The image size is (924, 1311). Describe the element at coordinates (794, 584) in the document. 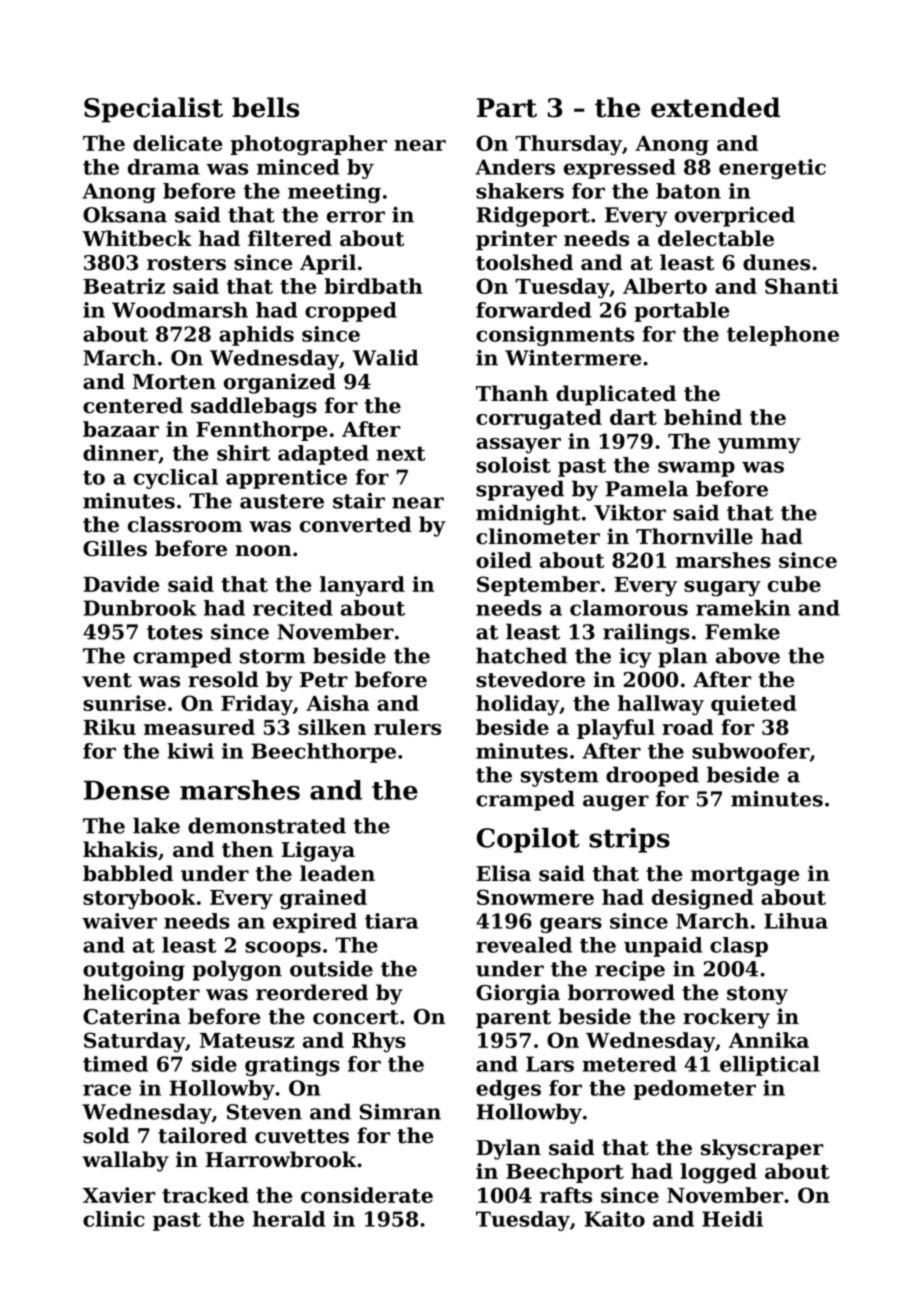

I see `cube` at that location.
